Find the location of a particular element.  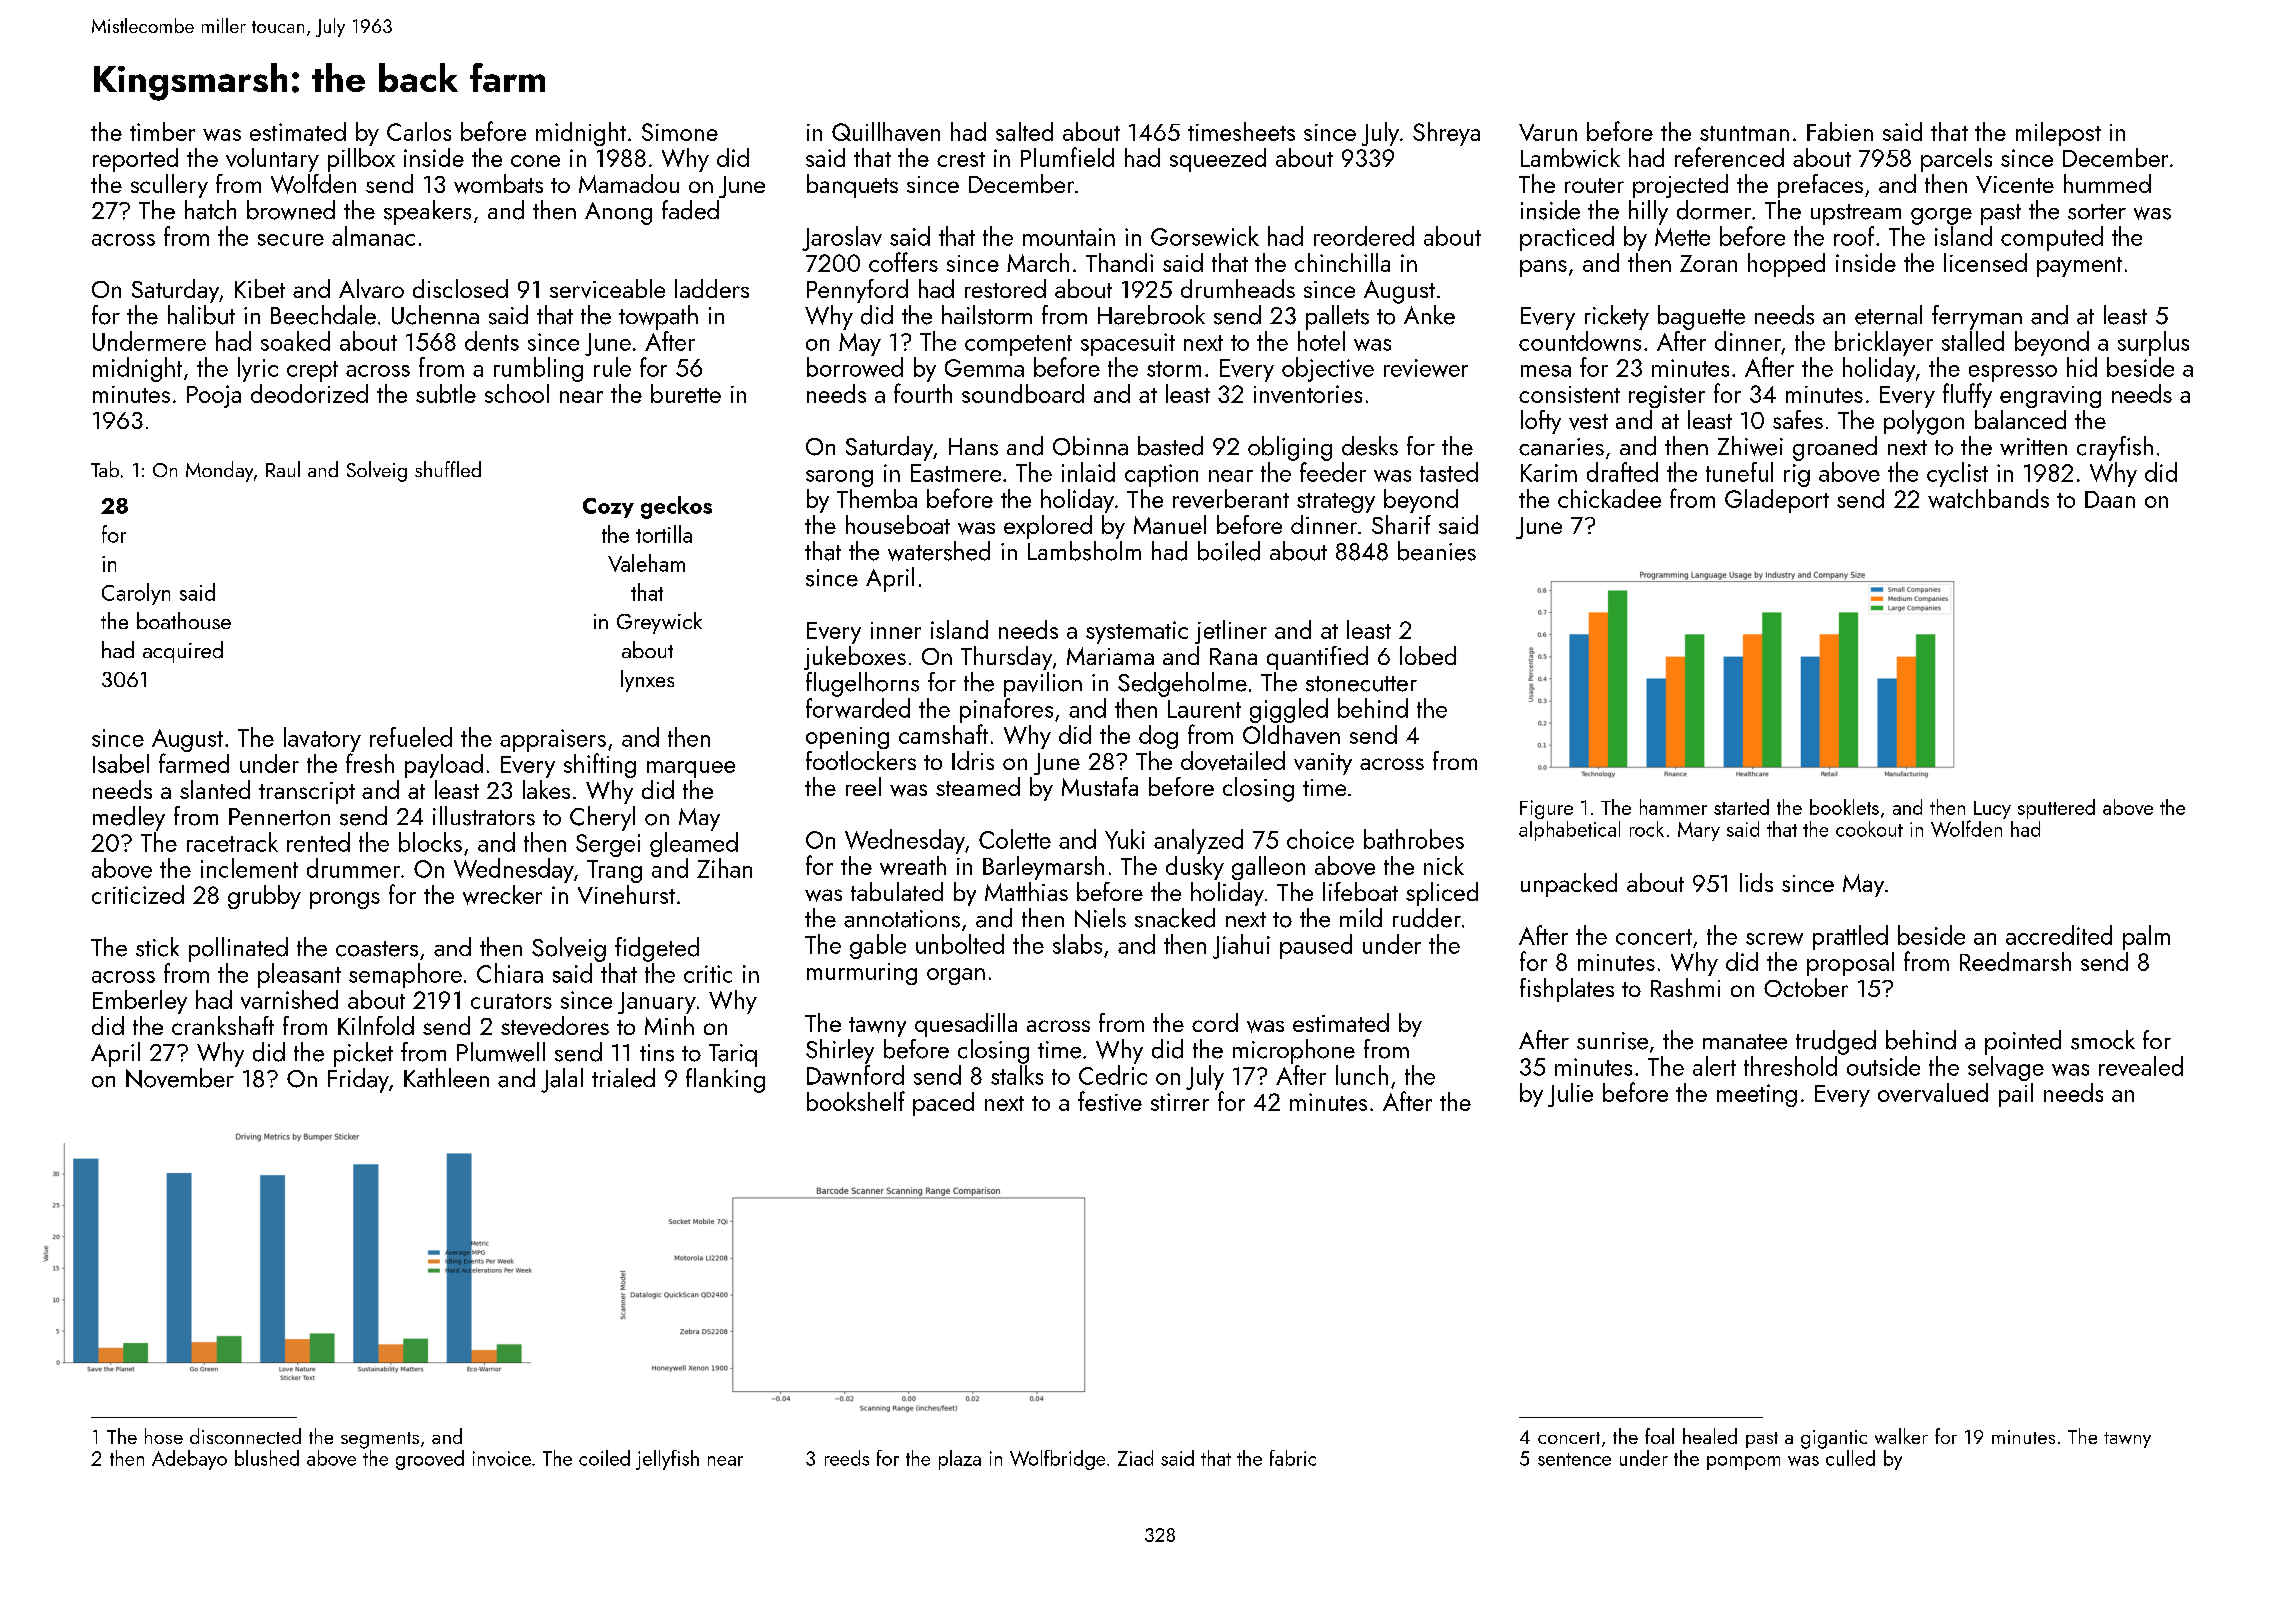

restored is located at coordinates (1005, 288).
